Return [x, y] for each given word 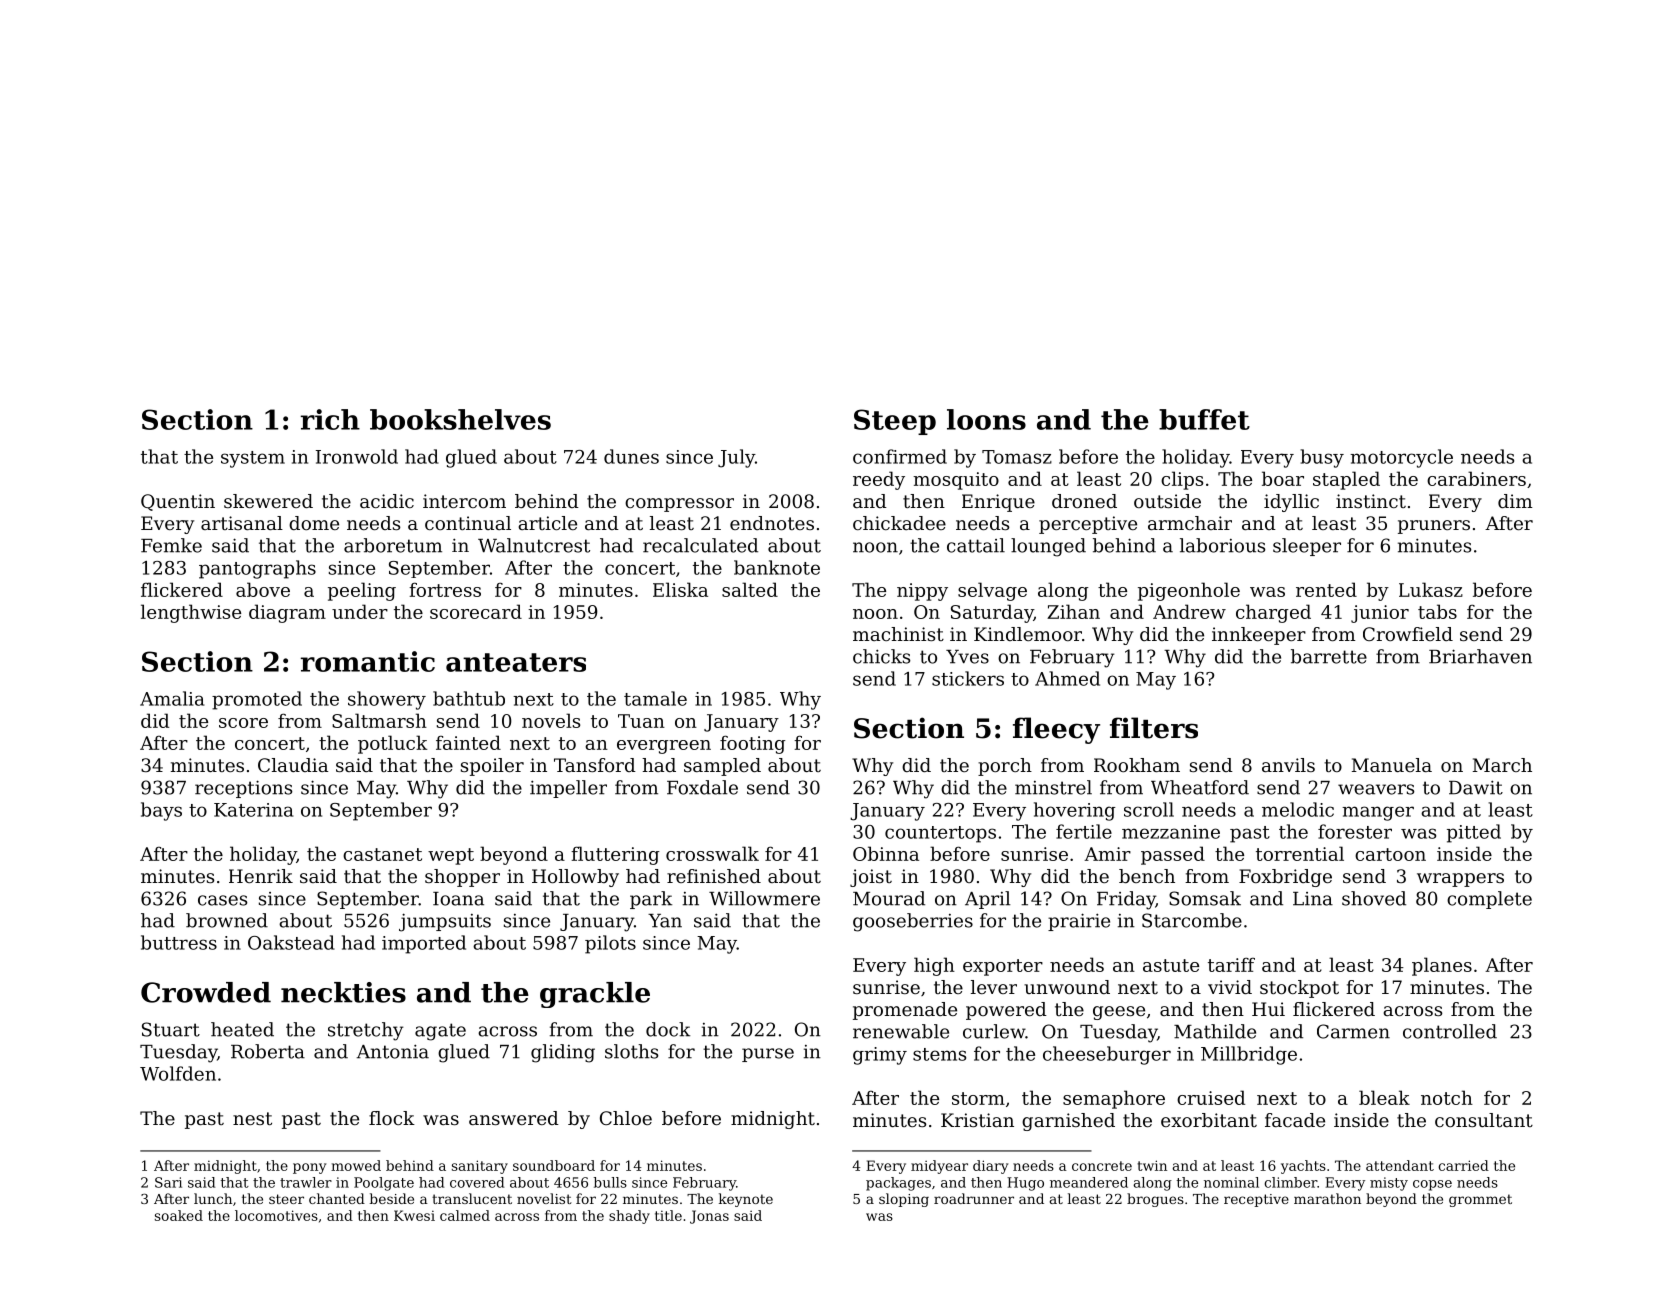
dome [314, 523]
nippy [922, 592]
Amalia [172, 698]
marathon [1327, 1198]
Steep [895, 422]
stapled [1346, 480]
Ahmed [1067, 678]
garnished [1068, 1122]
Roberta [268, 1051]
